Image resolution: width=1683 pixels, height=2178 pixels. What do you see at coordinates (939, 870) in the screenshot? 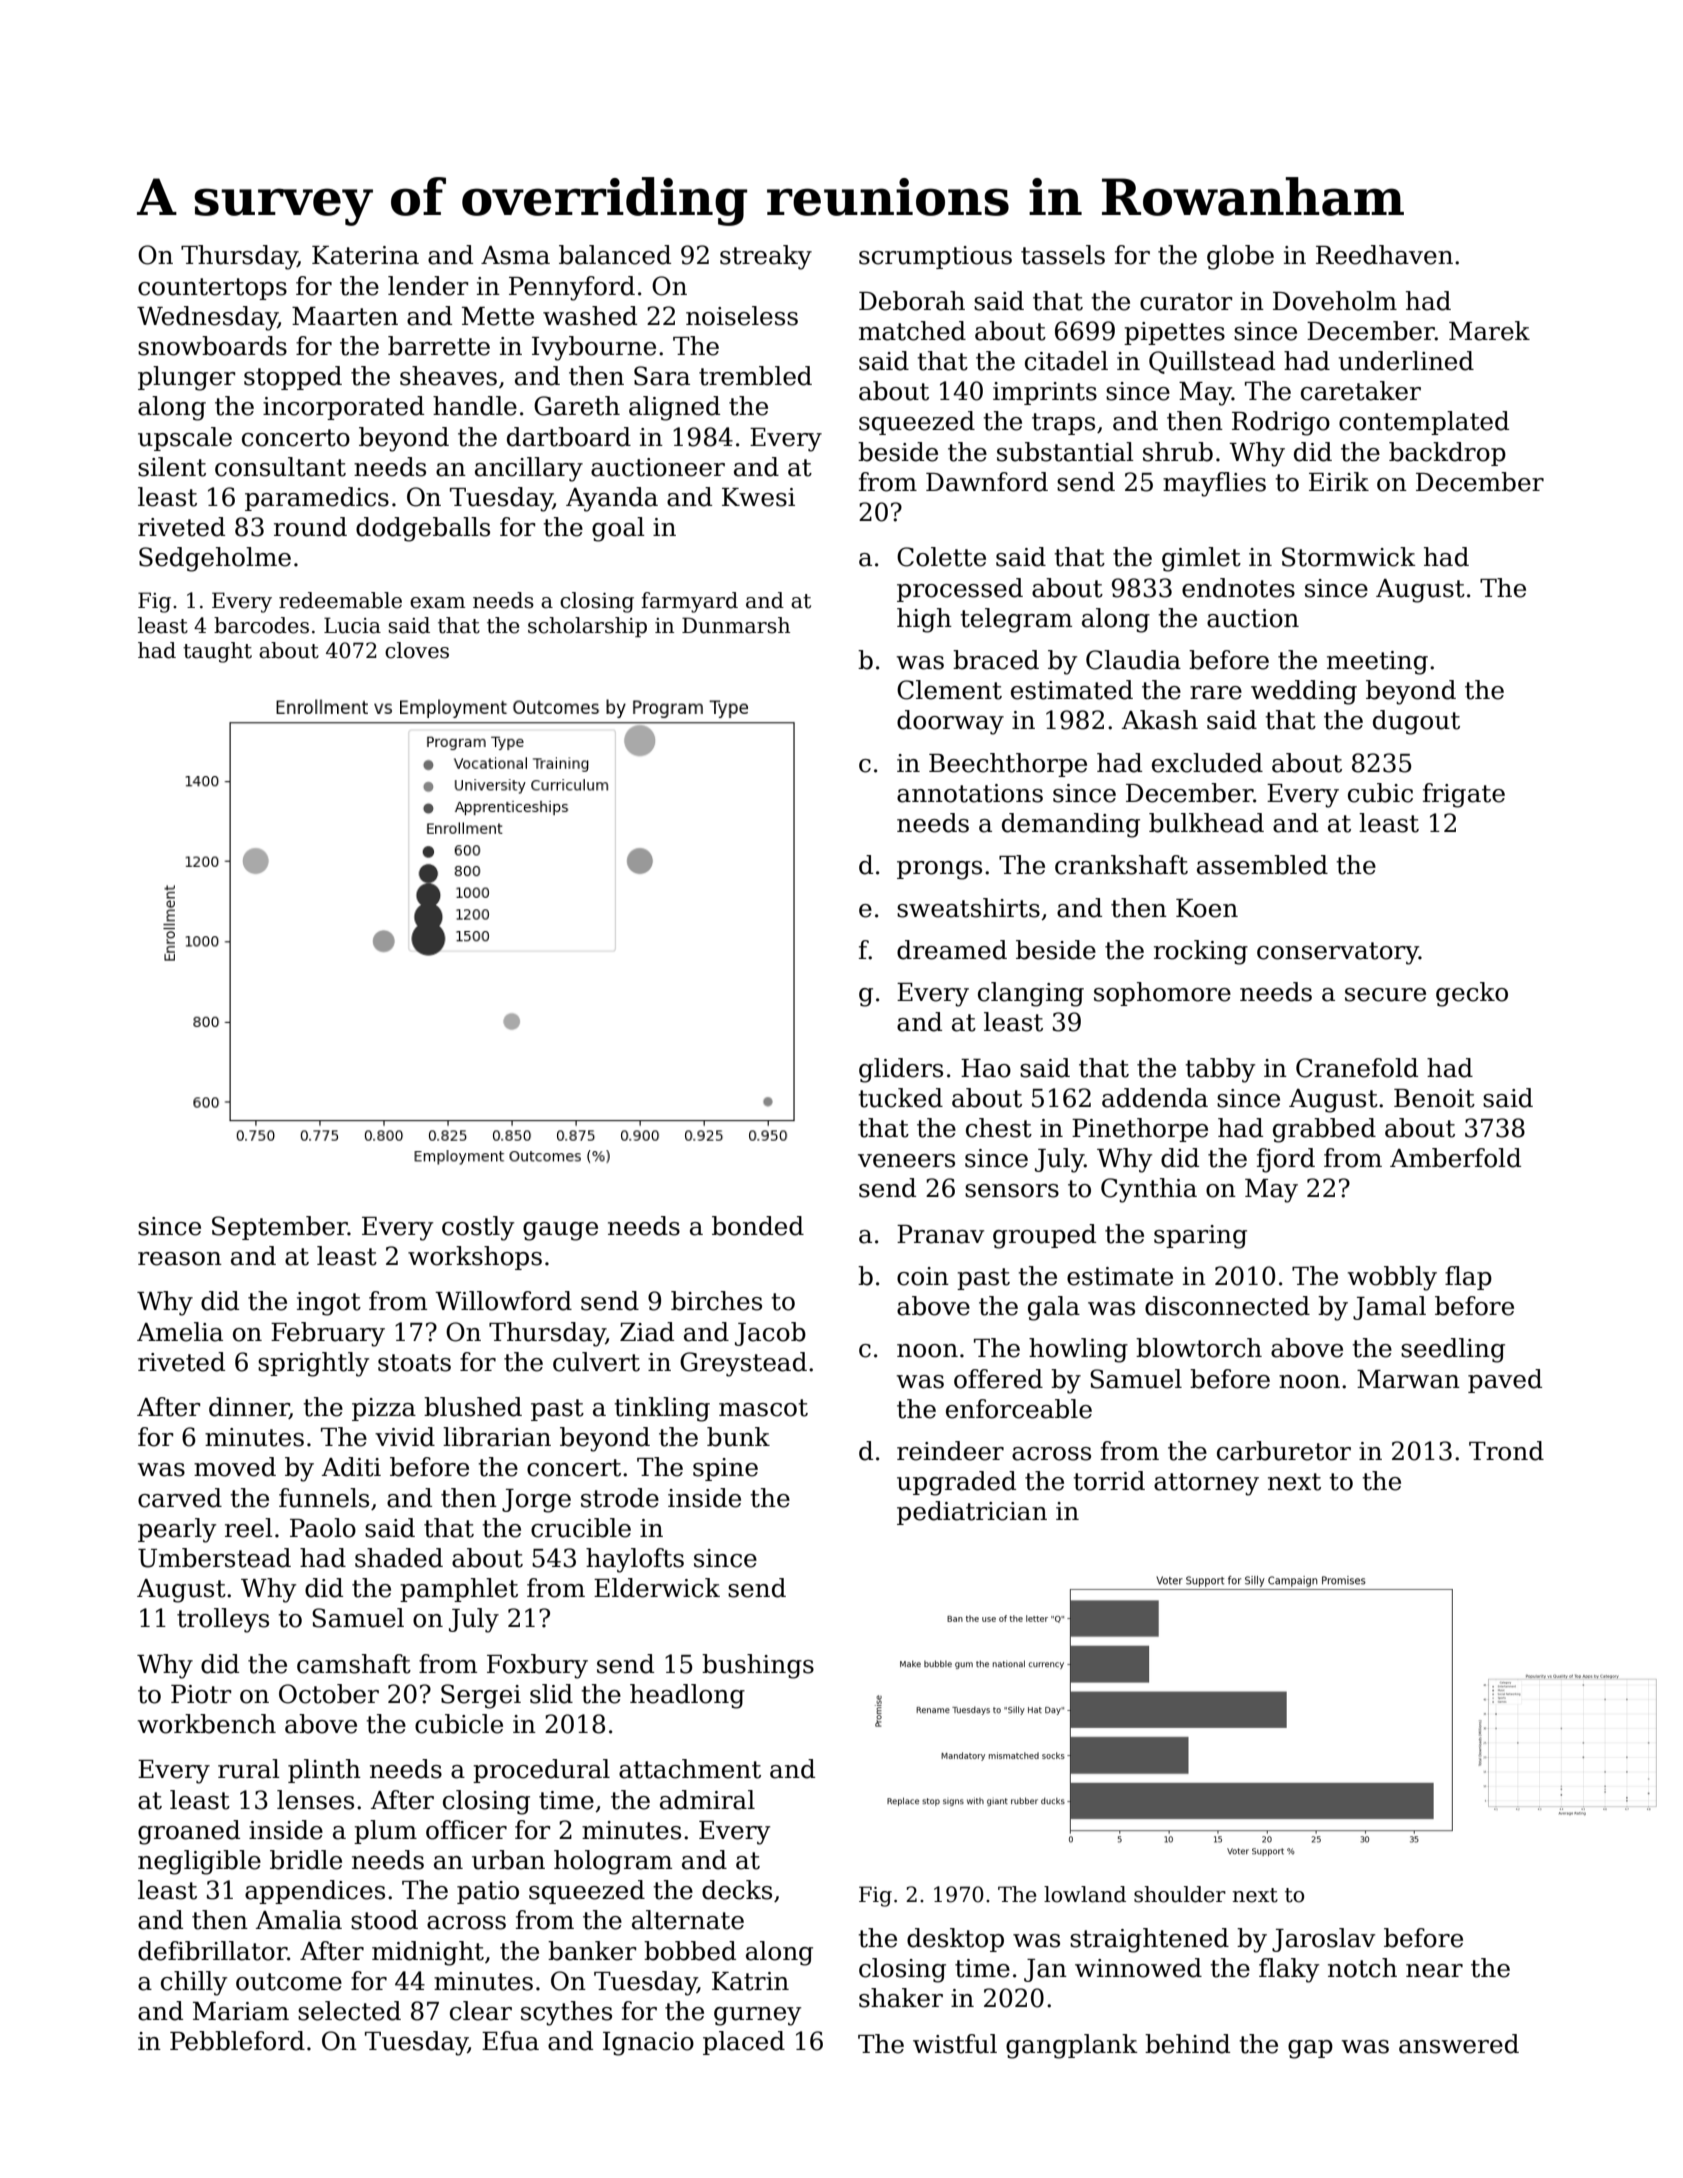
I see `prongs` at bounding box center [939, 870].
